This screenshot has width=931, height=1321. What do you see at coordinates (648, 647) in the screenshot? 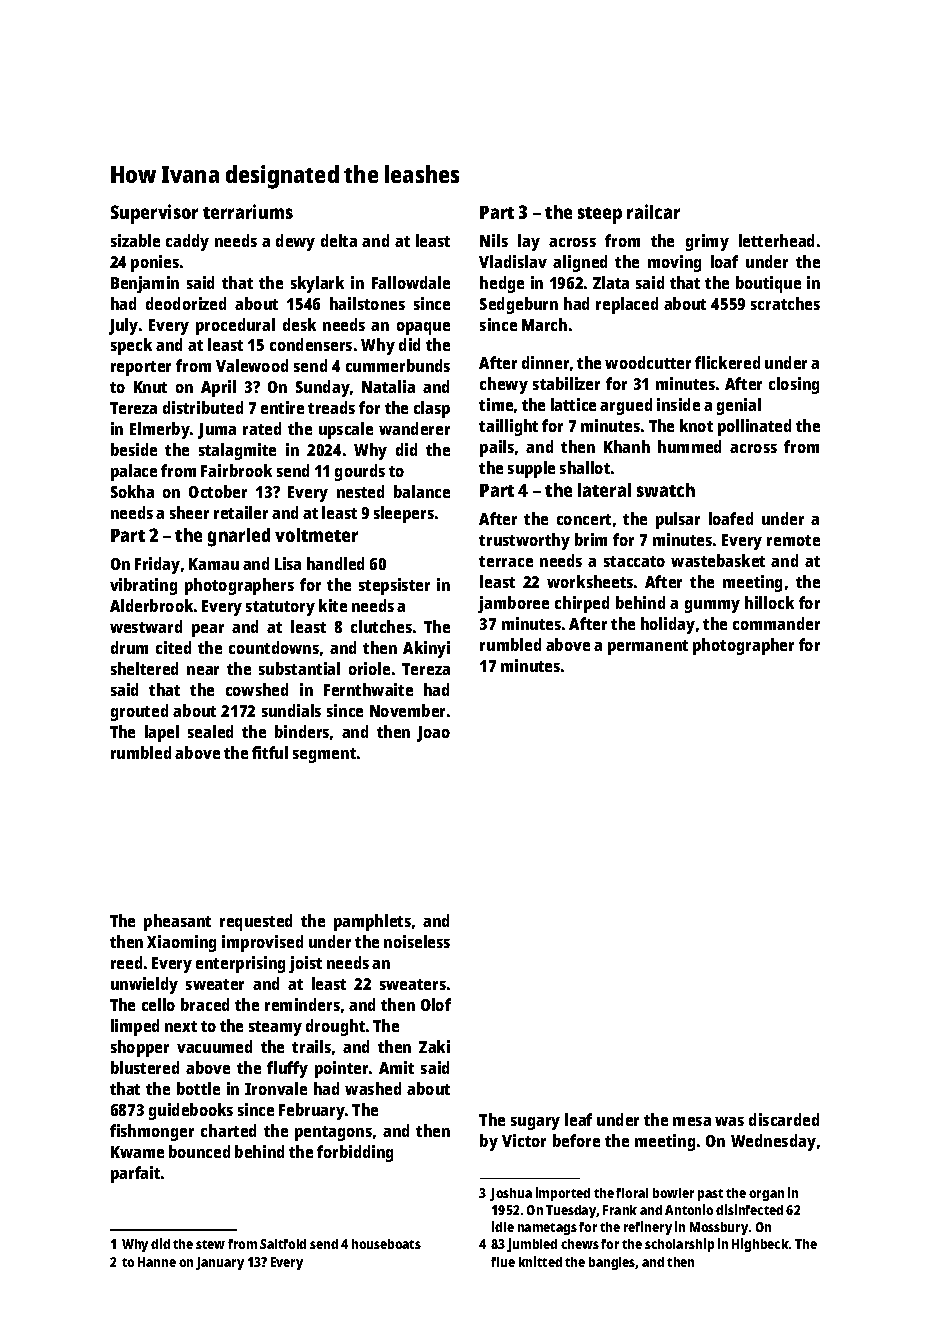
I see `permanent` at bounding box center [648, 647].
